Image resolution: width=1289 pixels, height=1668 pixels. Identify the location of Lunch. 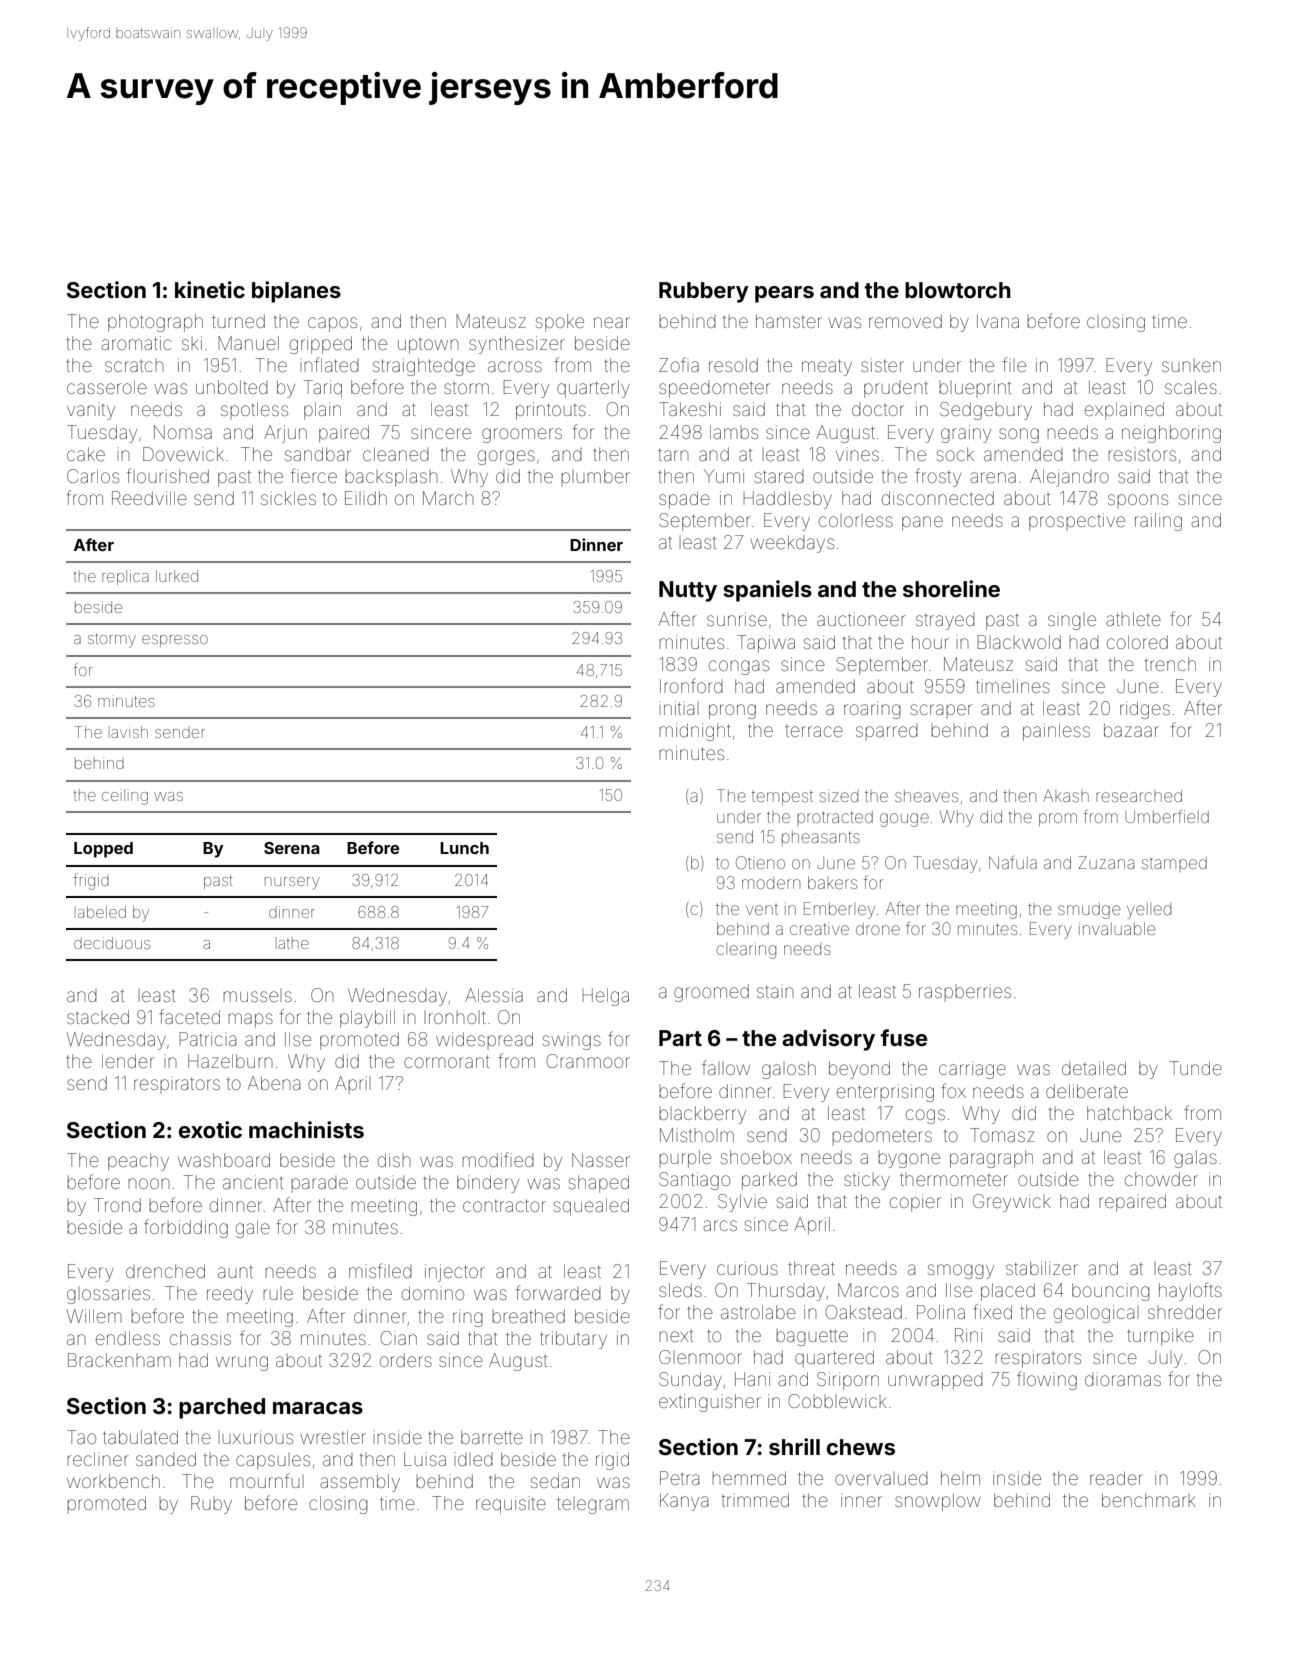
(464, 848).
